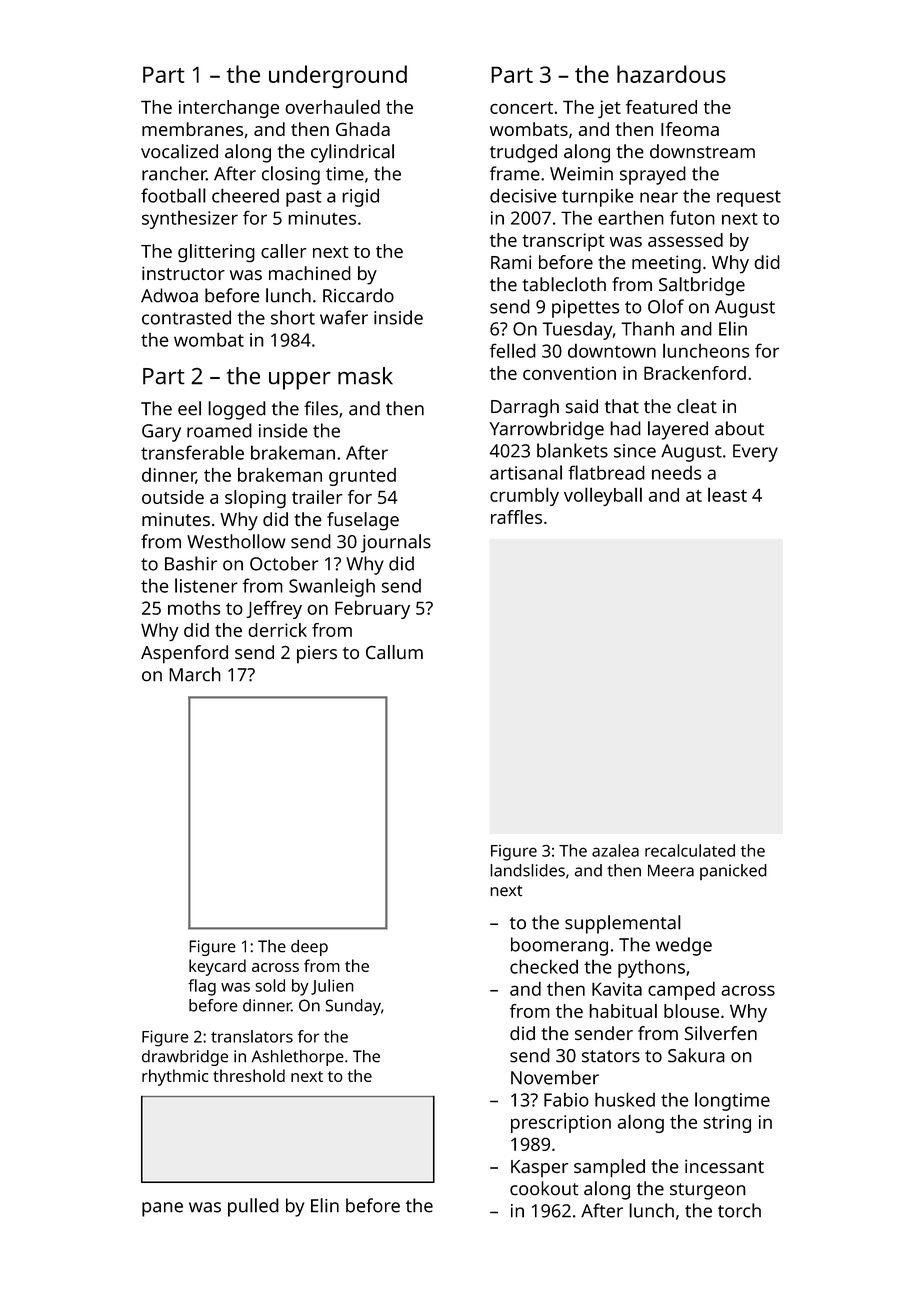  Describe the element at coordinates (516, 517) in the image. I see `raffles` at that location.
